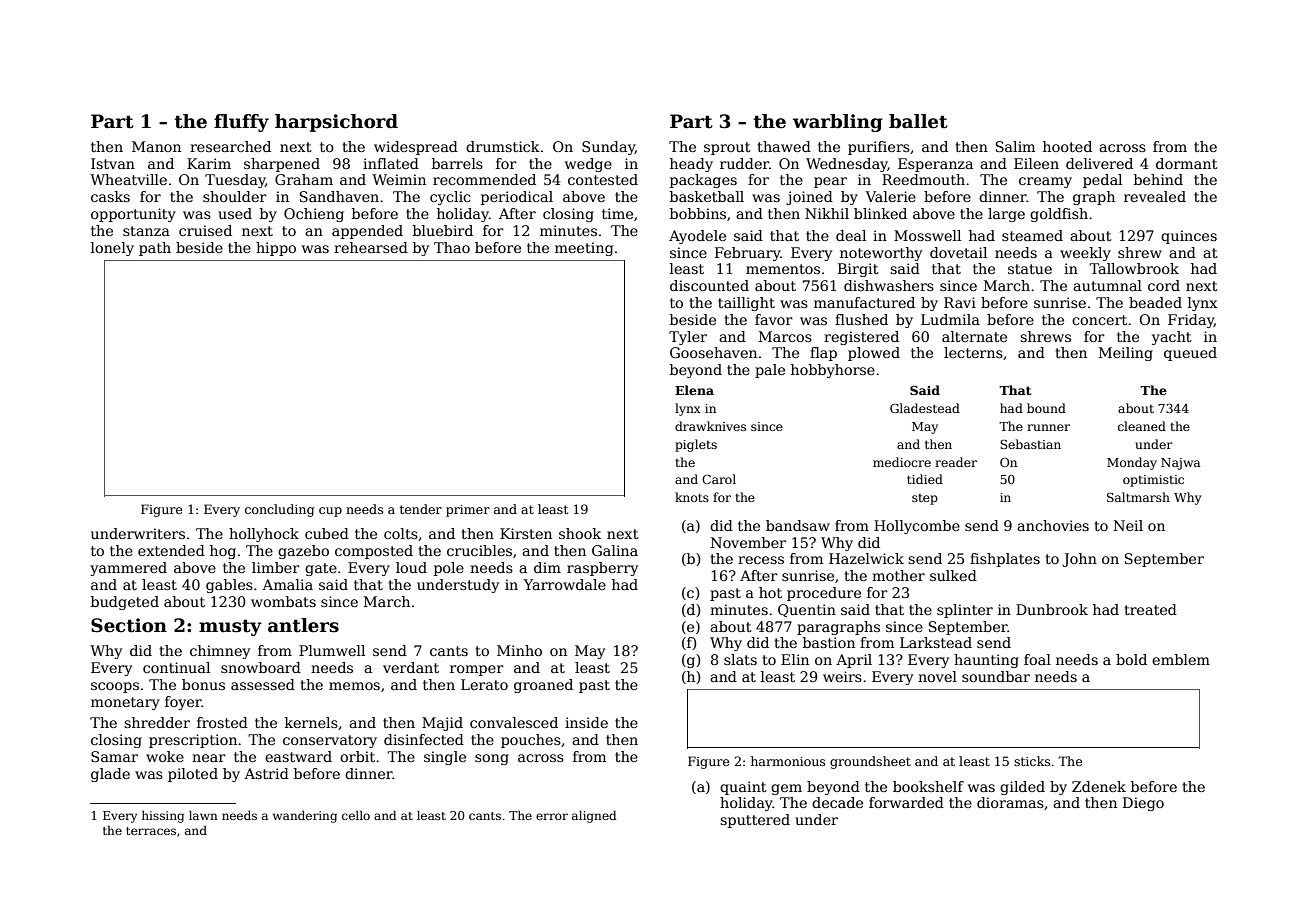  Describe the element at coordinates (336, 123) in the image. I see `harpsichord` at that location.
